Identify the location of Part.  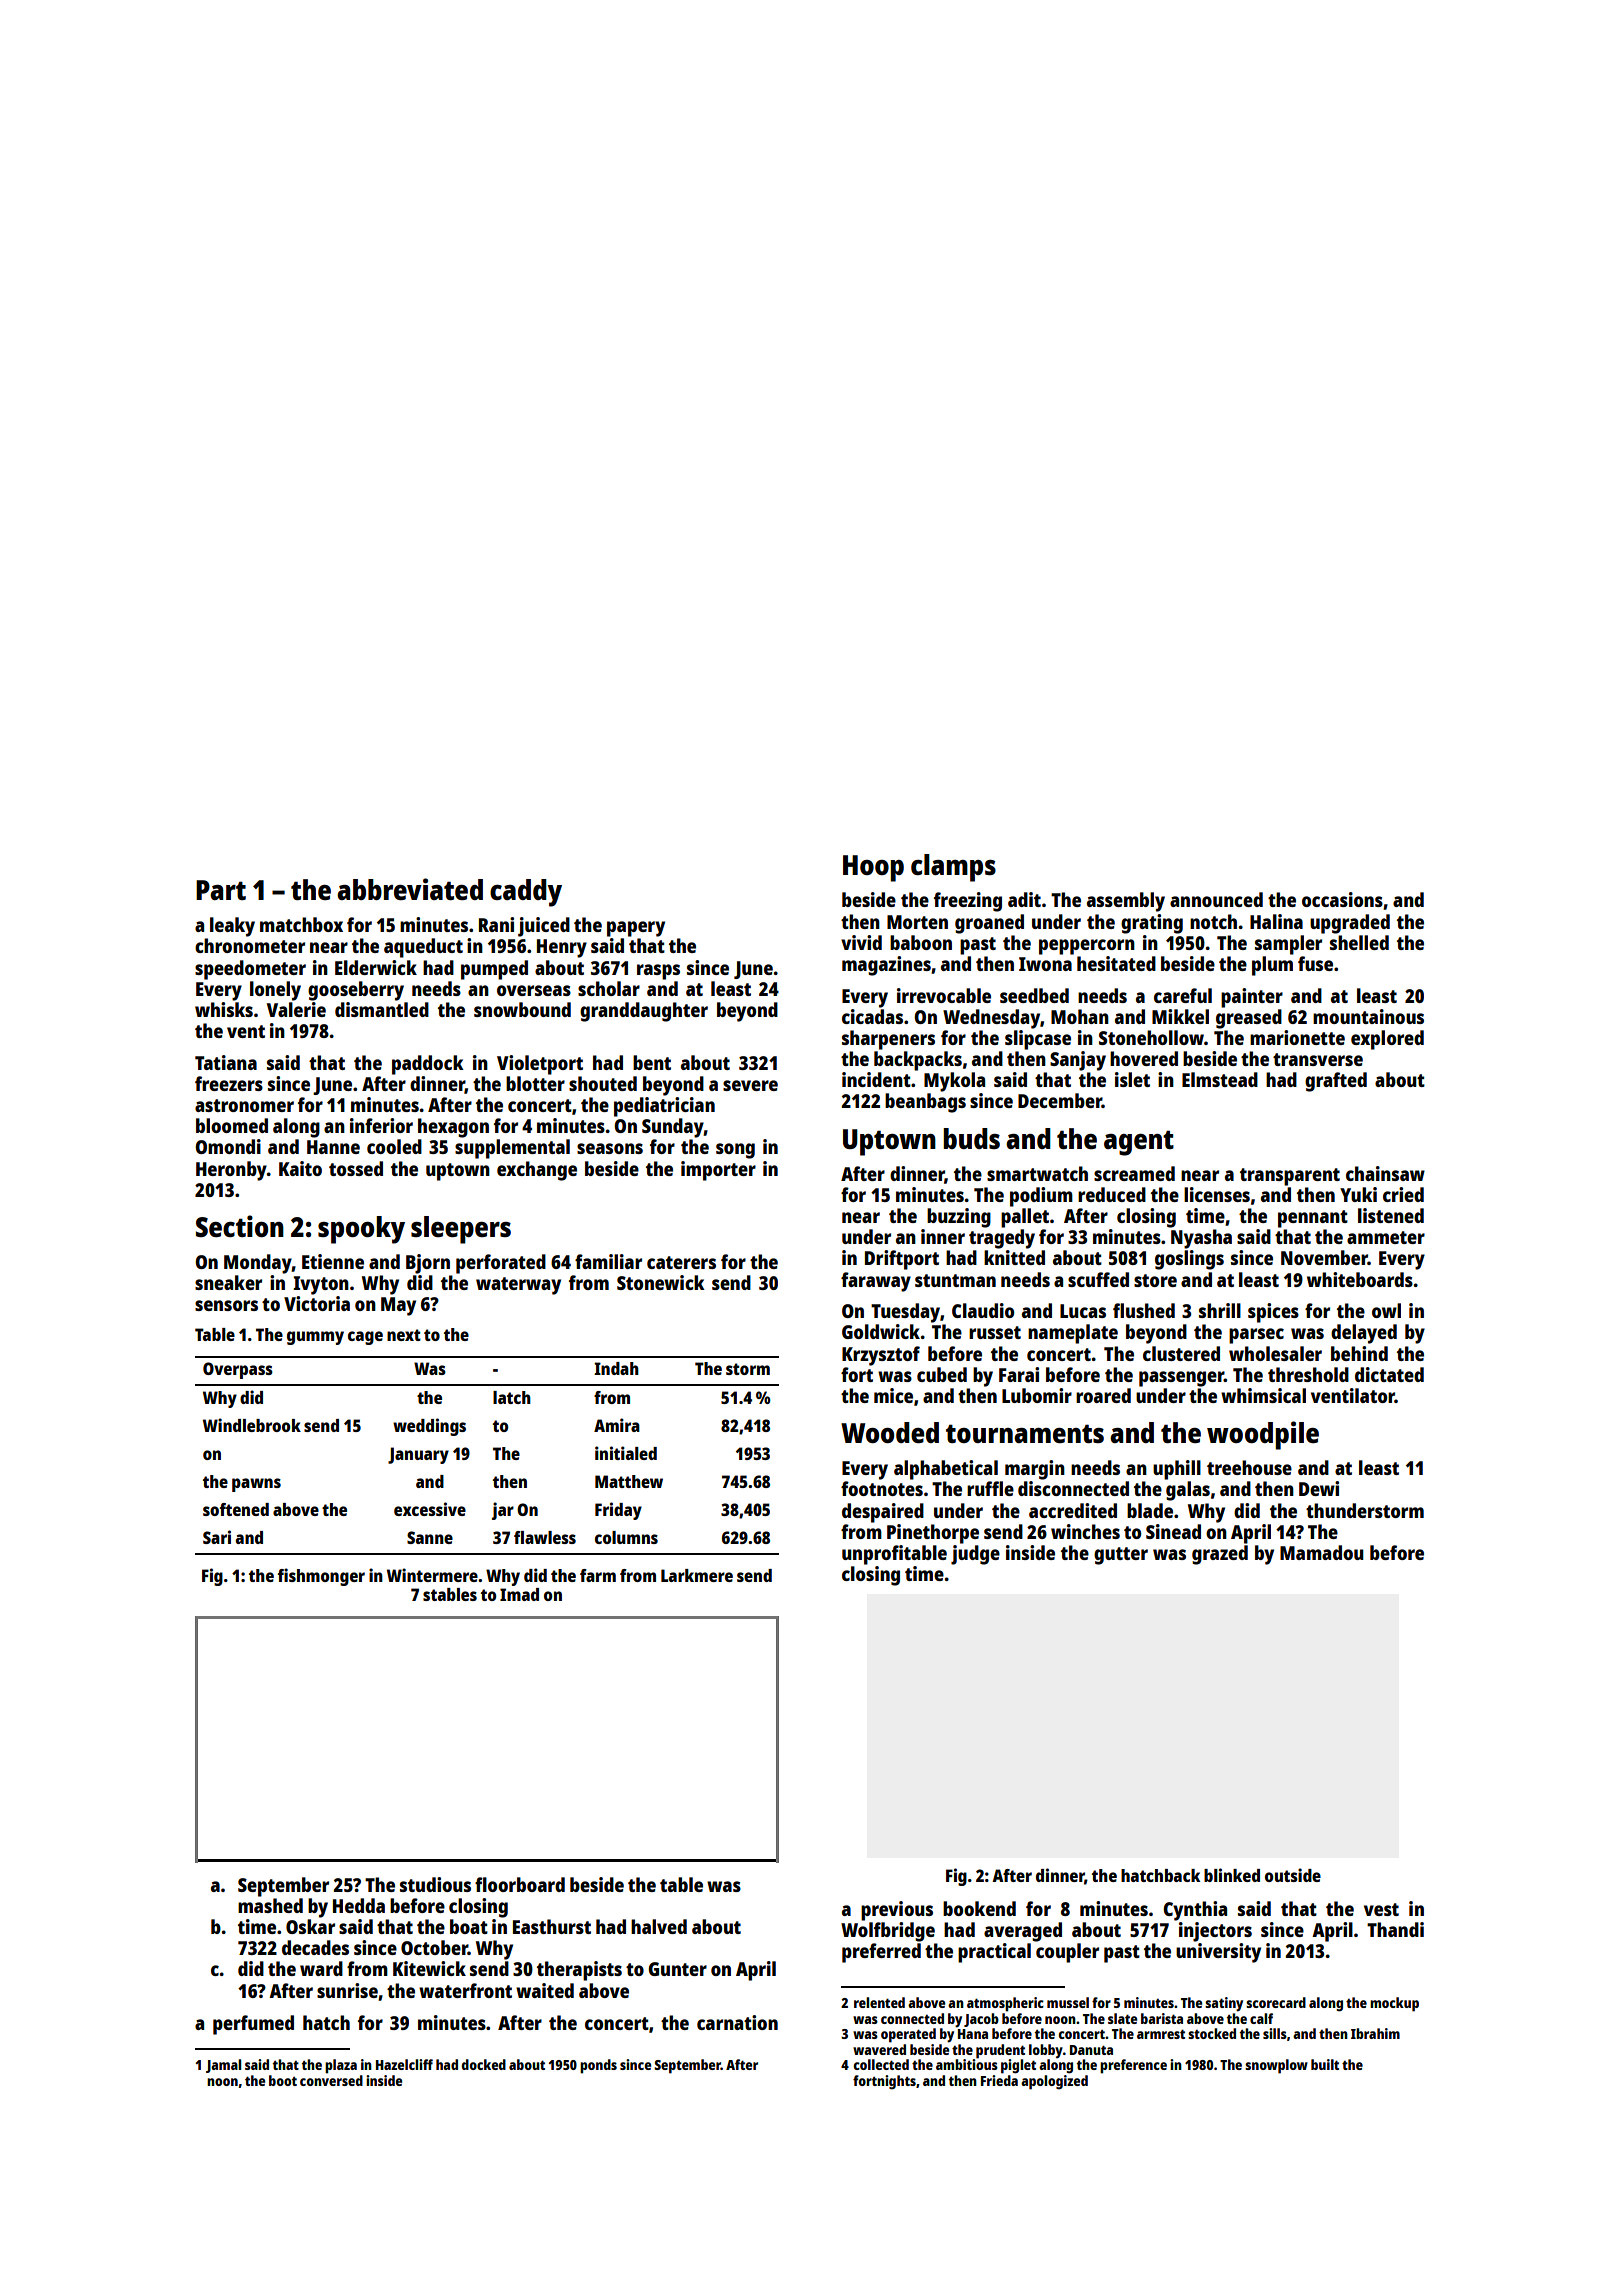
(221, 890).
